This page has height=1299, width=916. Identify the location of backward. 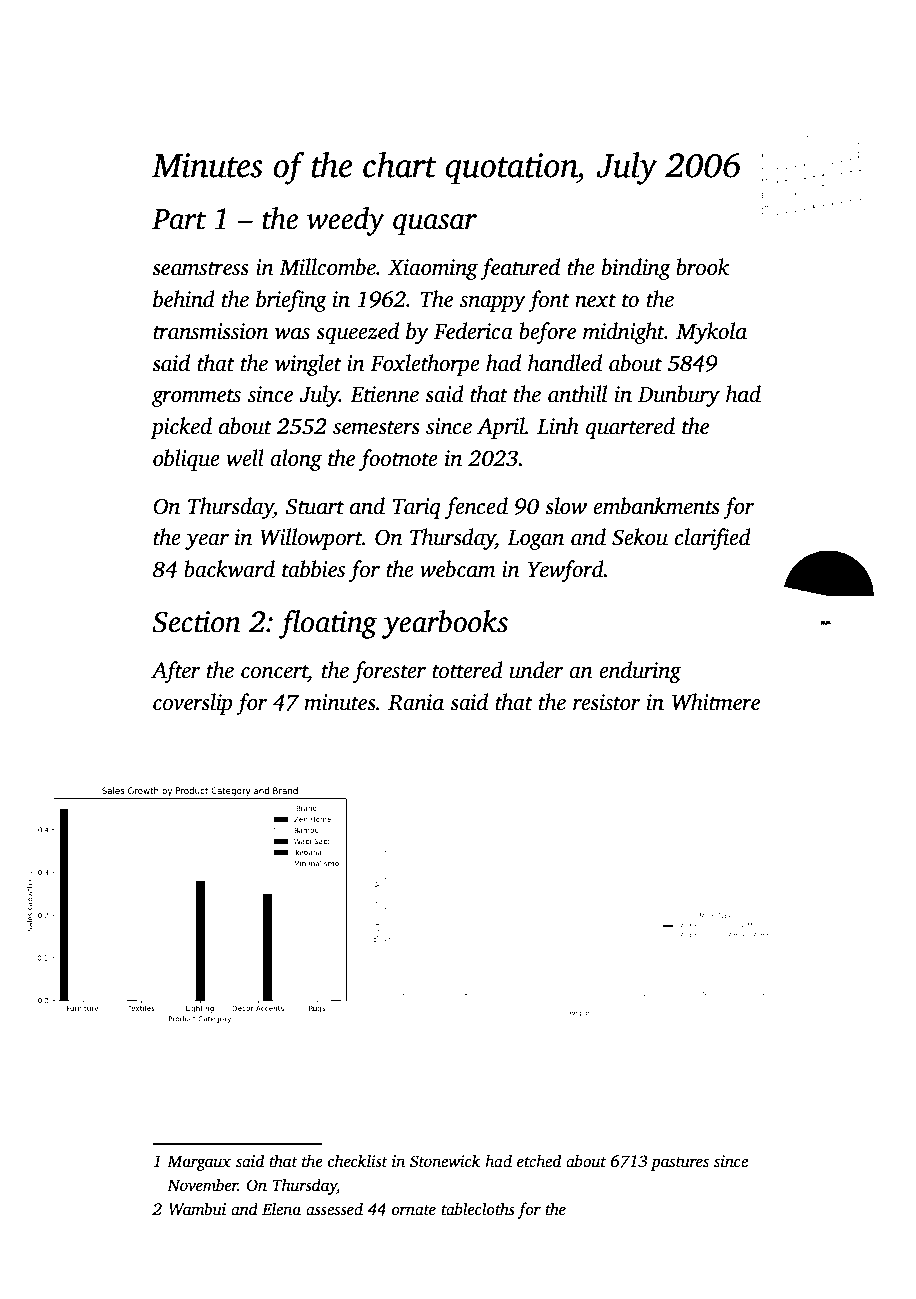
(229, 569).
